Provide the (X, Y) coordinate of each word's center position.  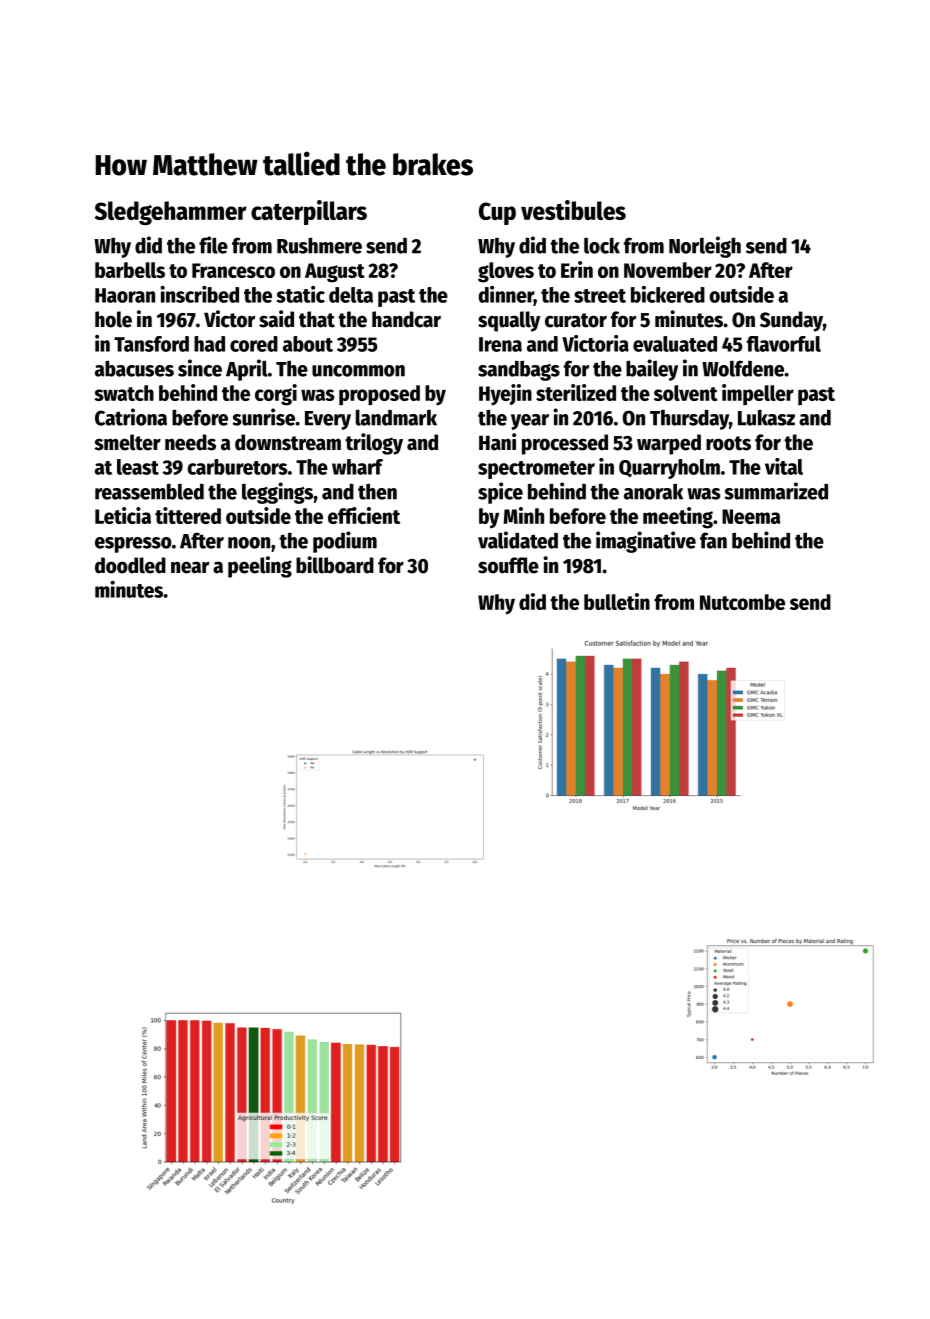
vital (784, 466)
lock (602, 245)
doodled (130, 565)
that (317, 319)
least (138, 467)
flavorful (784, 344)
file (213, 245)
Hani (497, 442)
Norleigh (705, 247)
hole (113, 319)
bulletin (617, 601)
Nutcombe (742, 602)
